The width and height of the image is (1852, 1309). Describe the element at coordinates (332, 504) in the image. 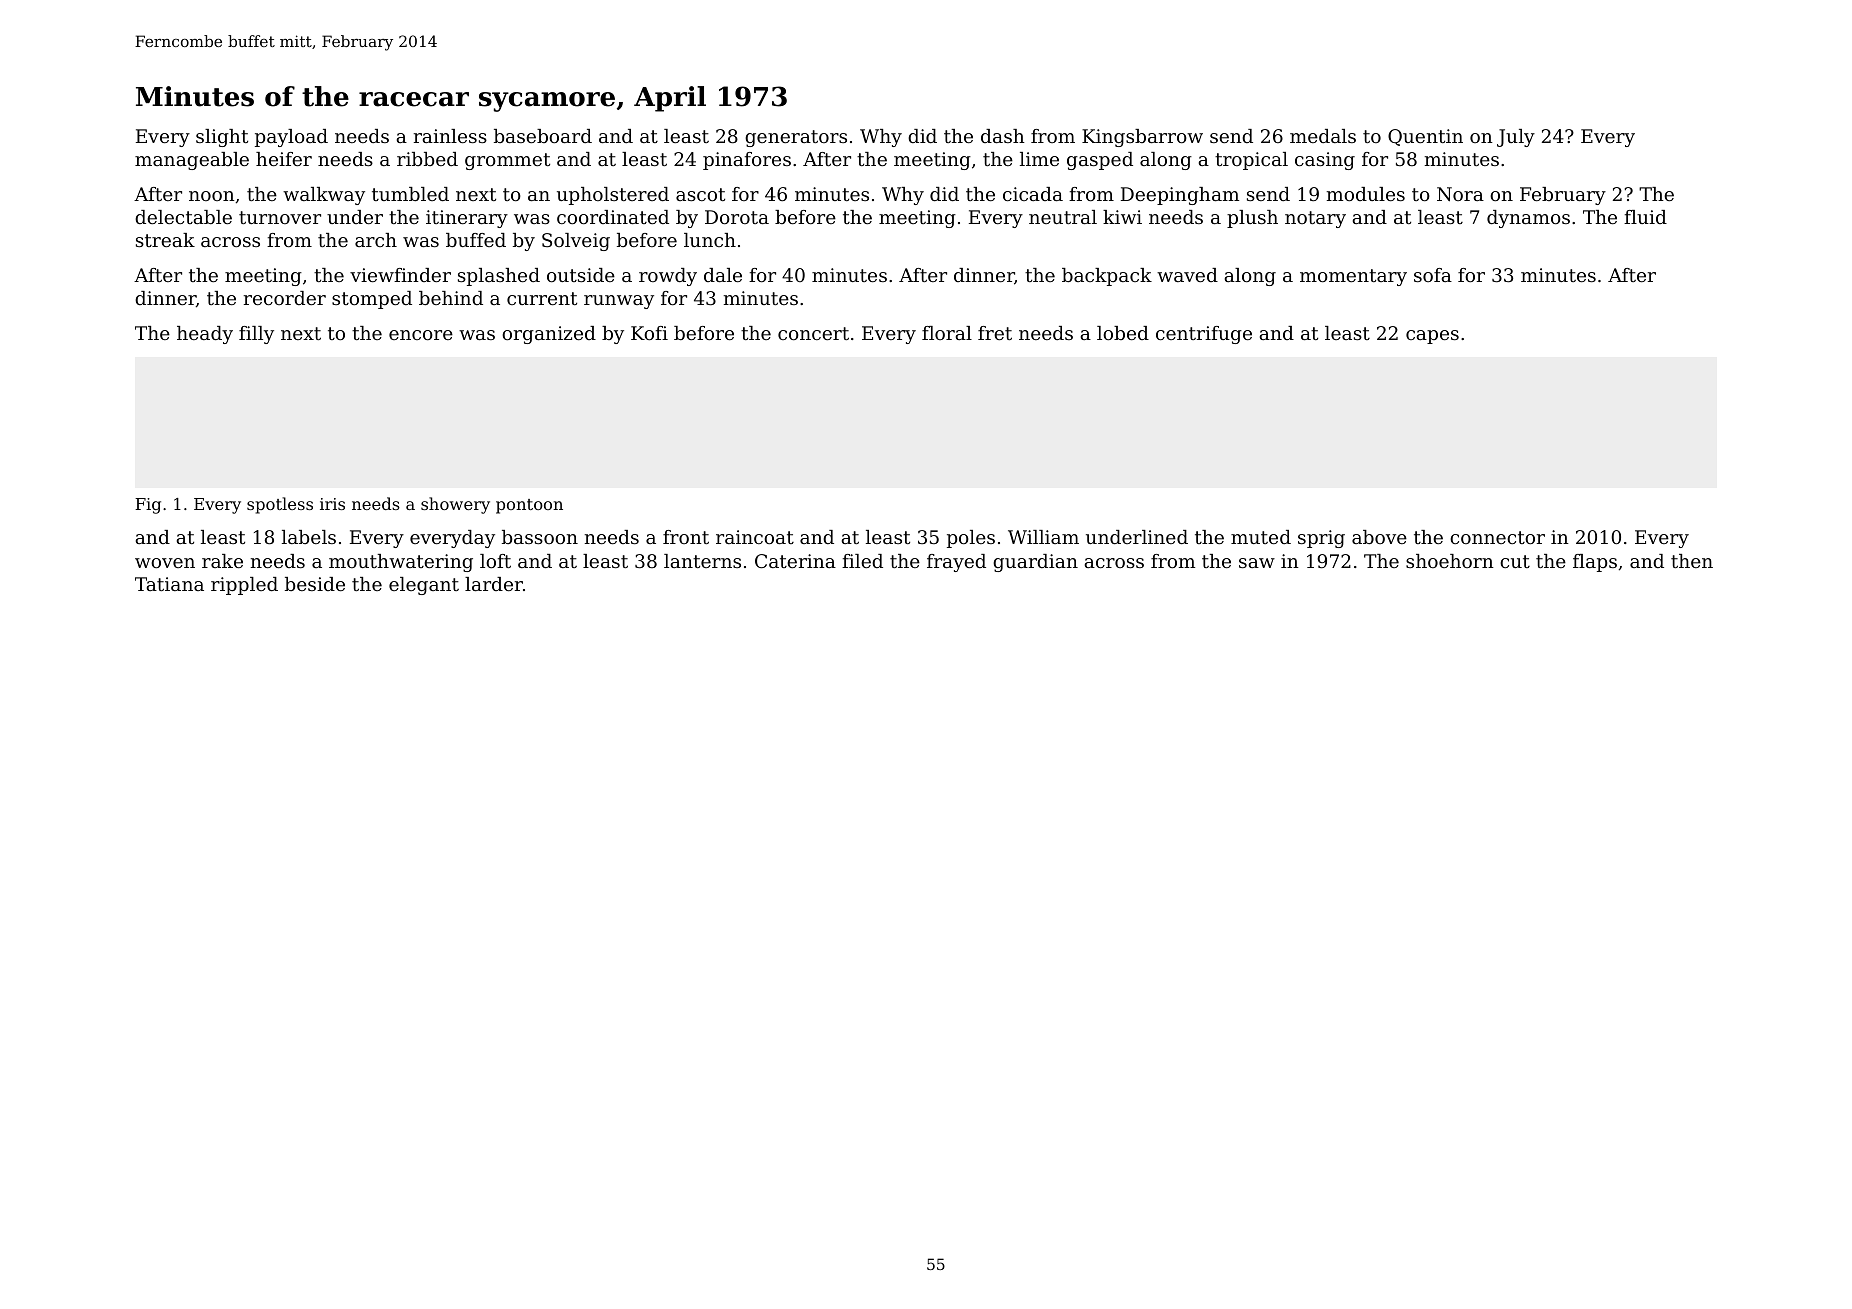

I see `iris` at that location.
